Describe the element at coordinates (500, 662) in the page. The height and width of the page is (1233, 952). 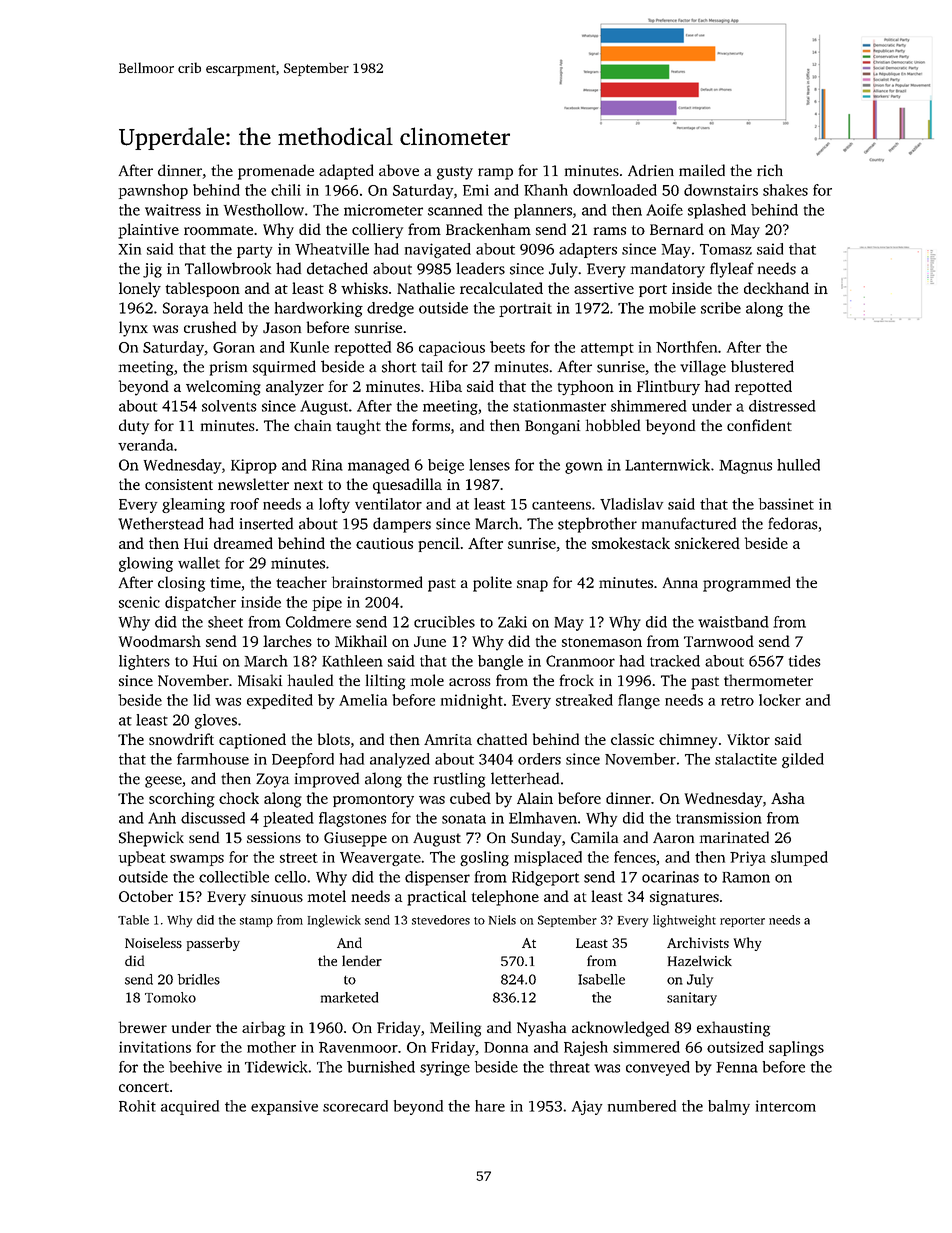
I see `bangle` at that location.
